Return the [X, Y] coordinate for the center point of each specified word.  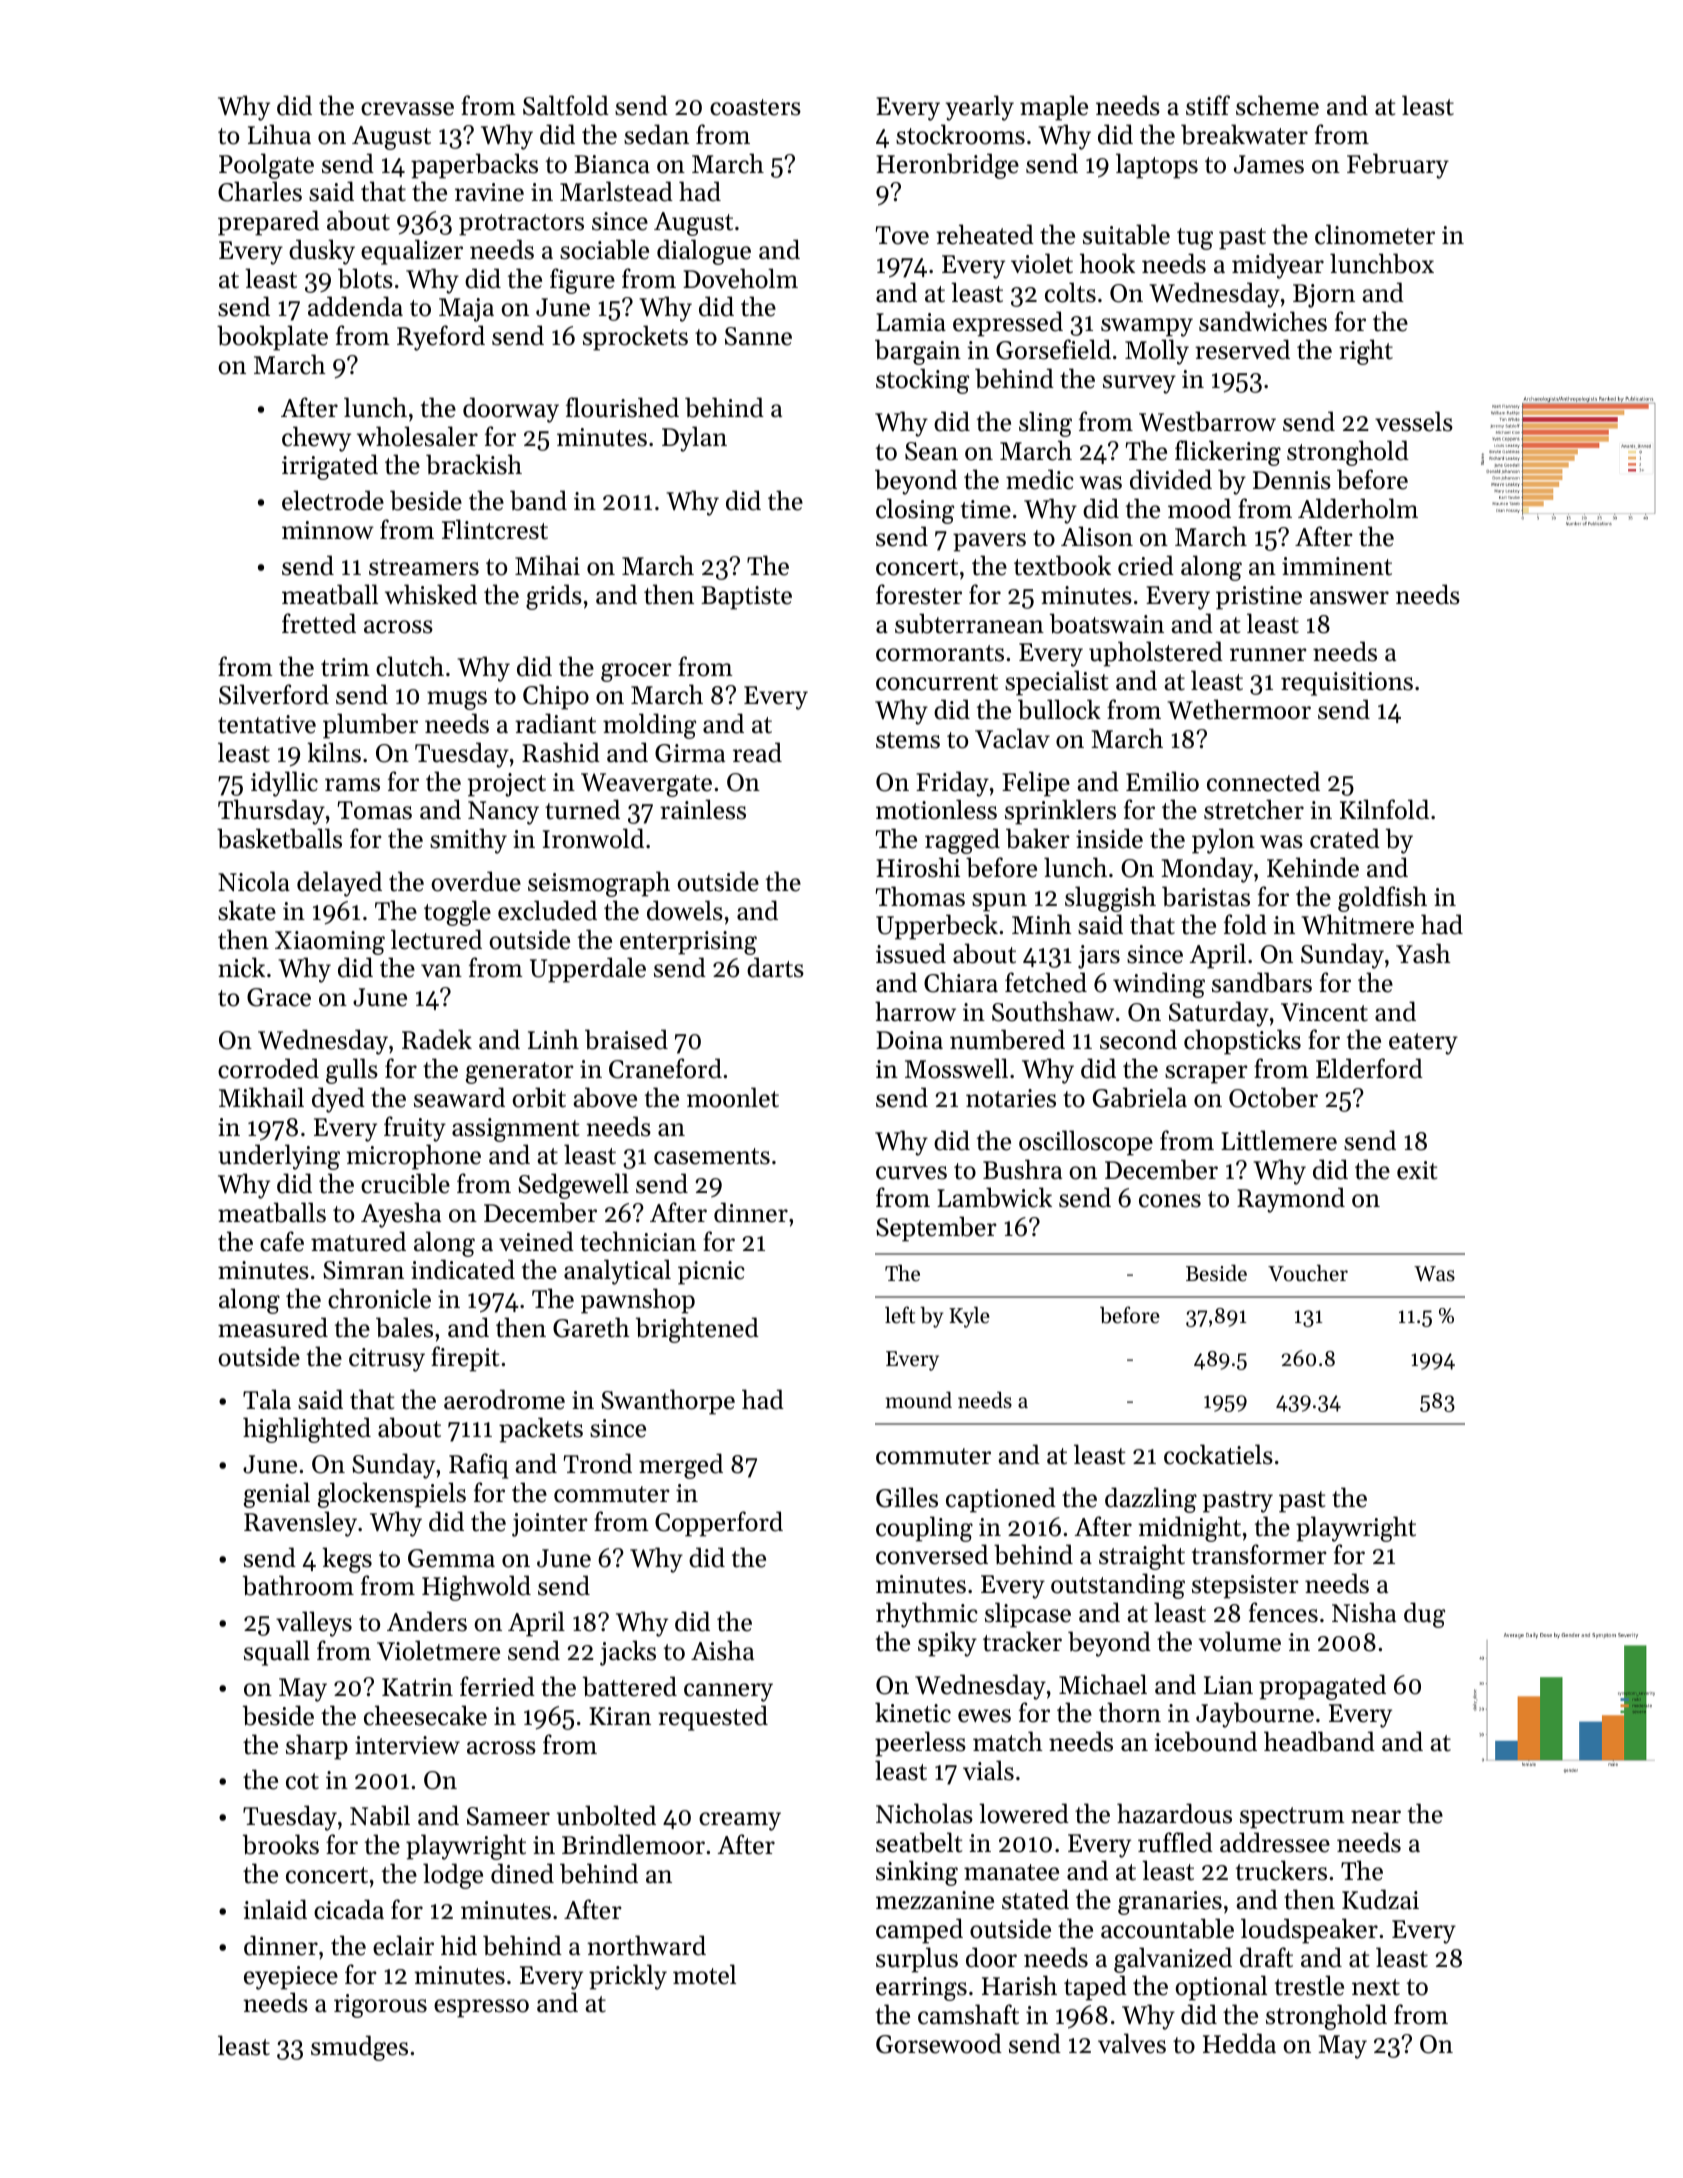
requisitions [1347, 684]
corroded [268, 1068]
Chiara [961, 982]
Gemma [451, 1558]
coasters [755, 107]
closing [915, 511]
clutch [410, 666]
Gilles [907, 1497]
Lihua [279, 134]
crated [1345, 838]
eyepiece [291, 1978]
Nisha [1364, 1612]
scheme [1277, 105]
